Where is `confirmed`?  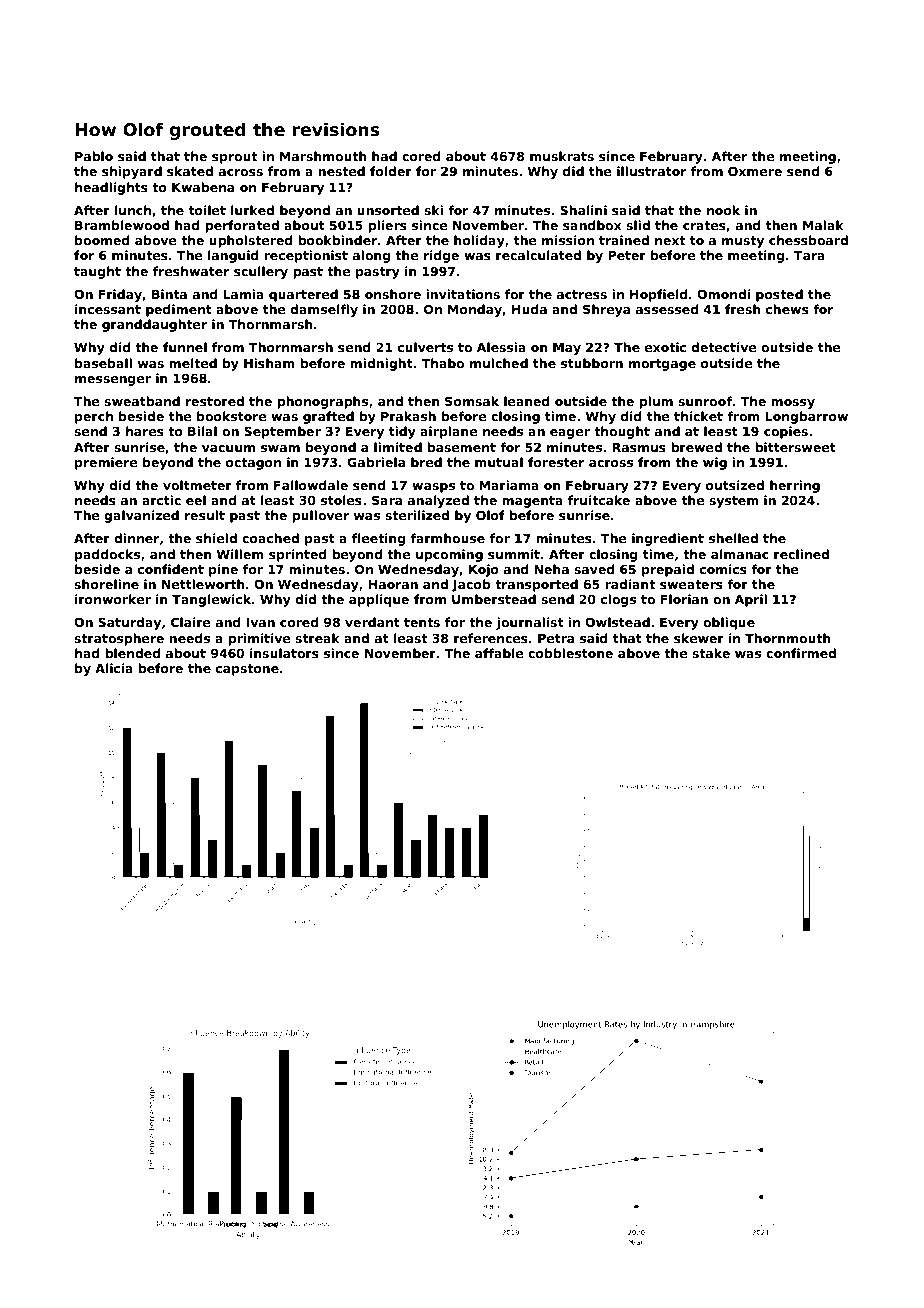
confirmed is located at coordinates (801, 653).
